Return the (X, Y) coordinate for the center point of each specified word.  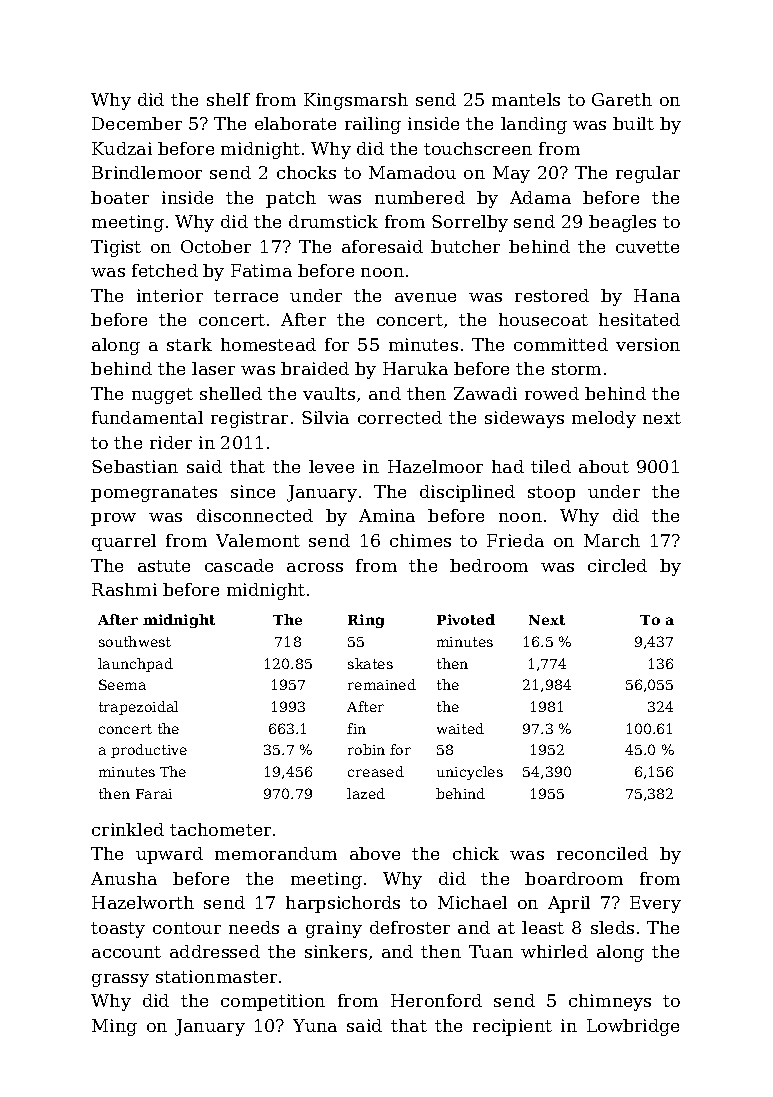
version (648, 344)
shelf (228, 99)
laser (213, 368)
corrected (400, 417)
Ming (114, 1027)
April (569, 904)
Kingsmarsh (356, 101)
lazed (366, 793)
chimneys (610, 1002)
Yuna (315, 1025)
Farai (154, 794)
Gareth (622, 99)
